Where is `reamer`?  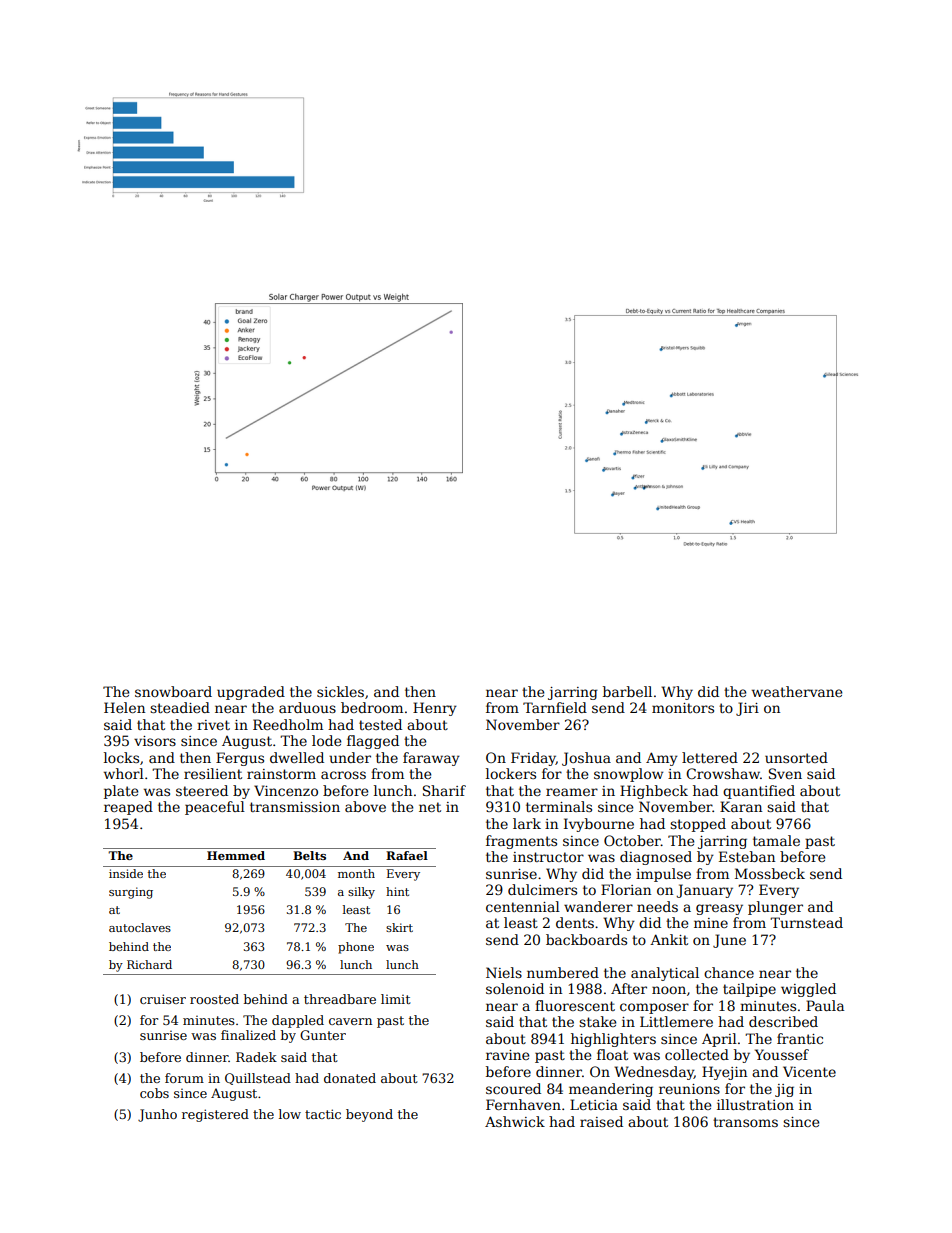
reamer is located at coordinates (572, 792).
